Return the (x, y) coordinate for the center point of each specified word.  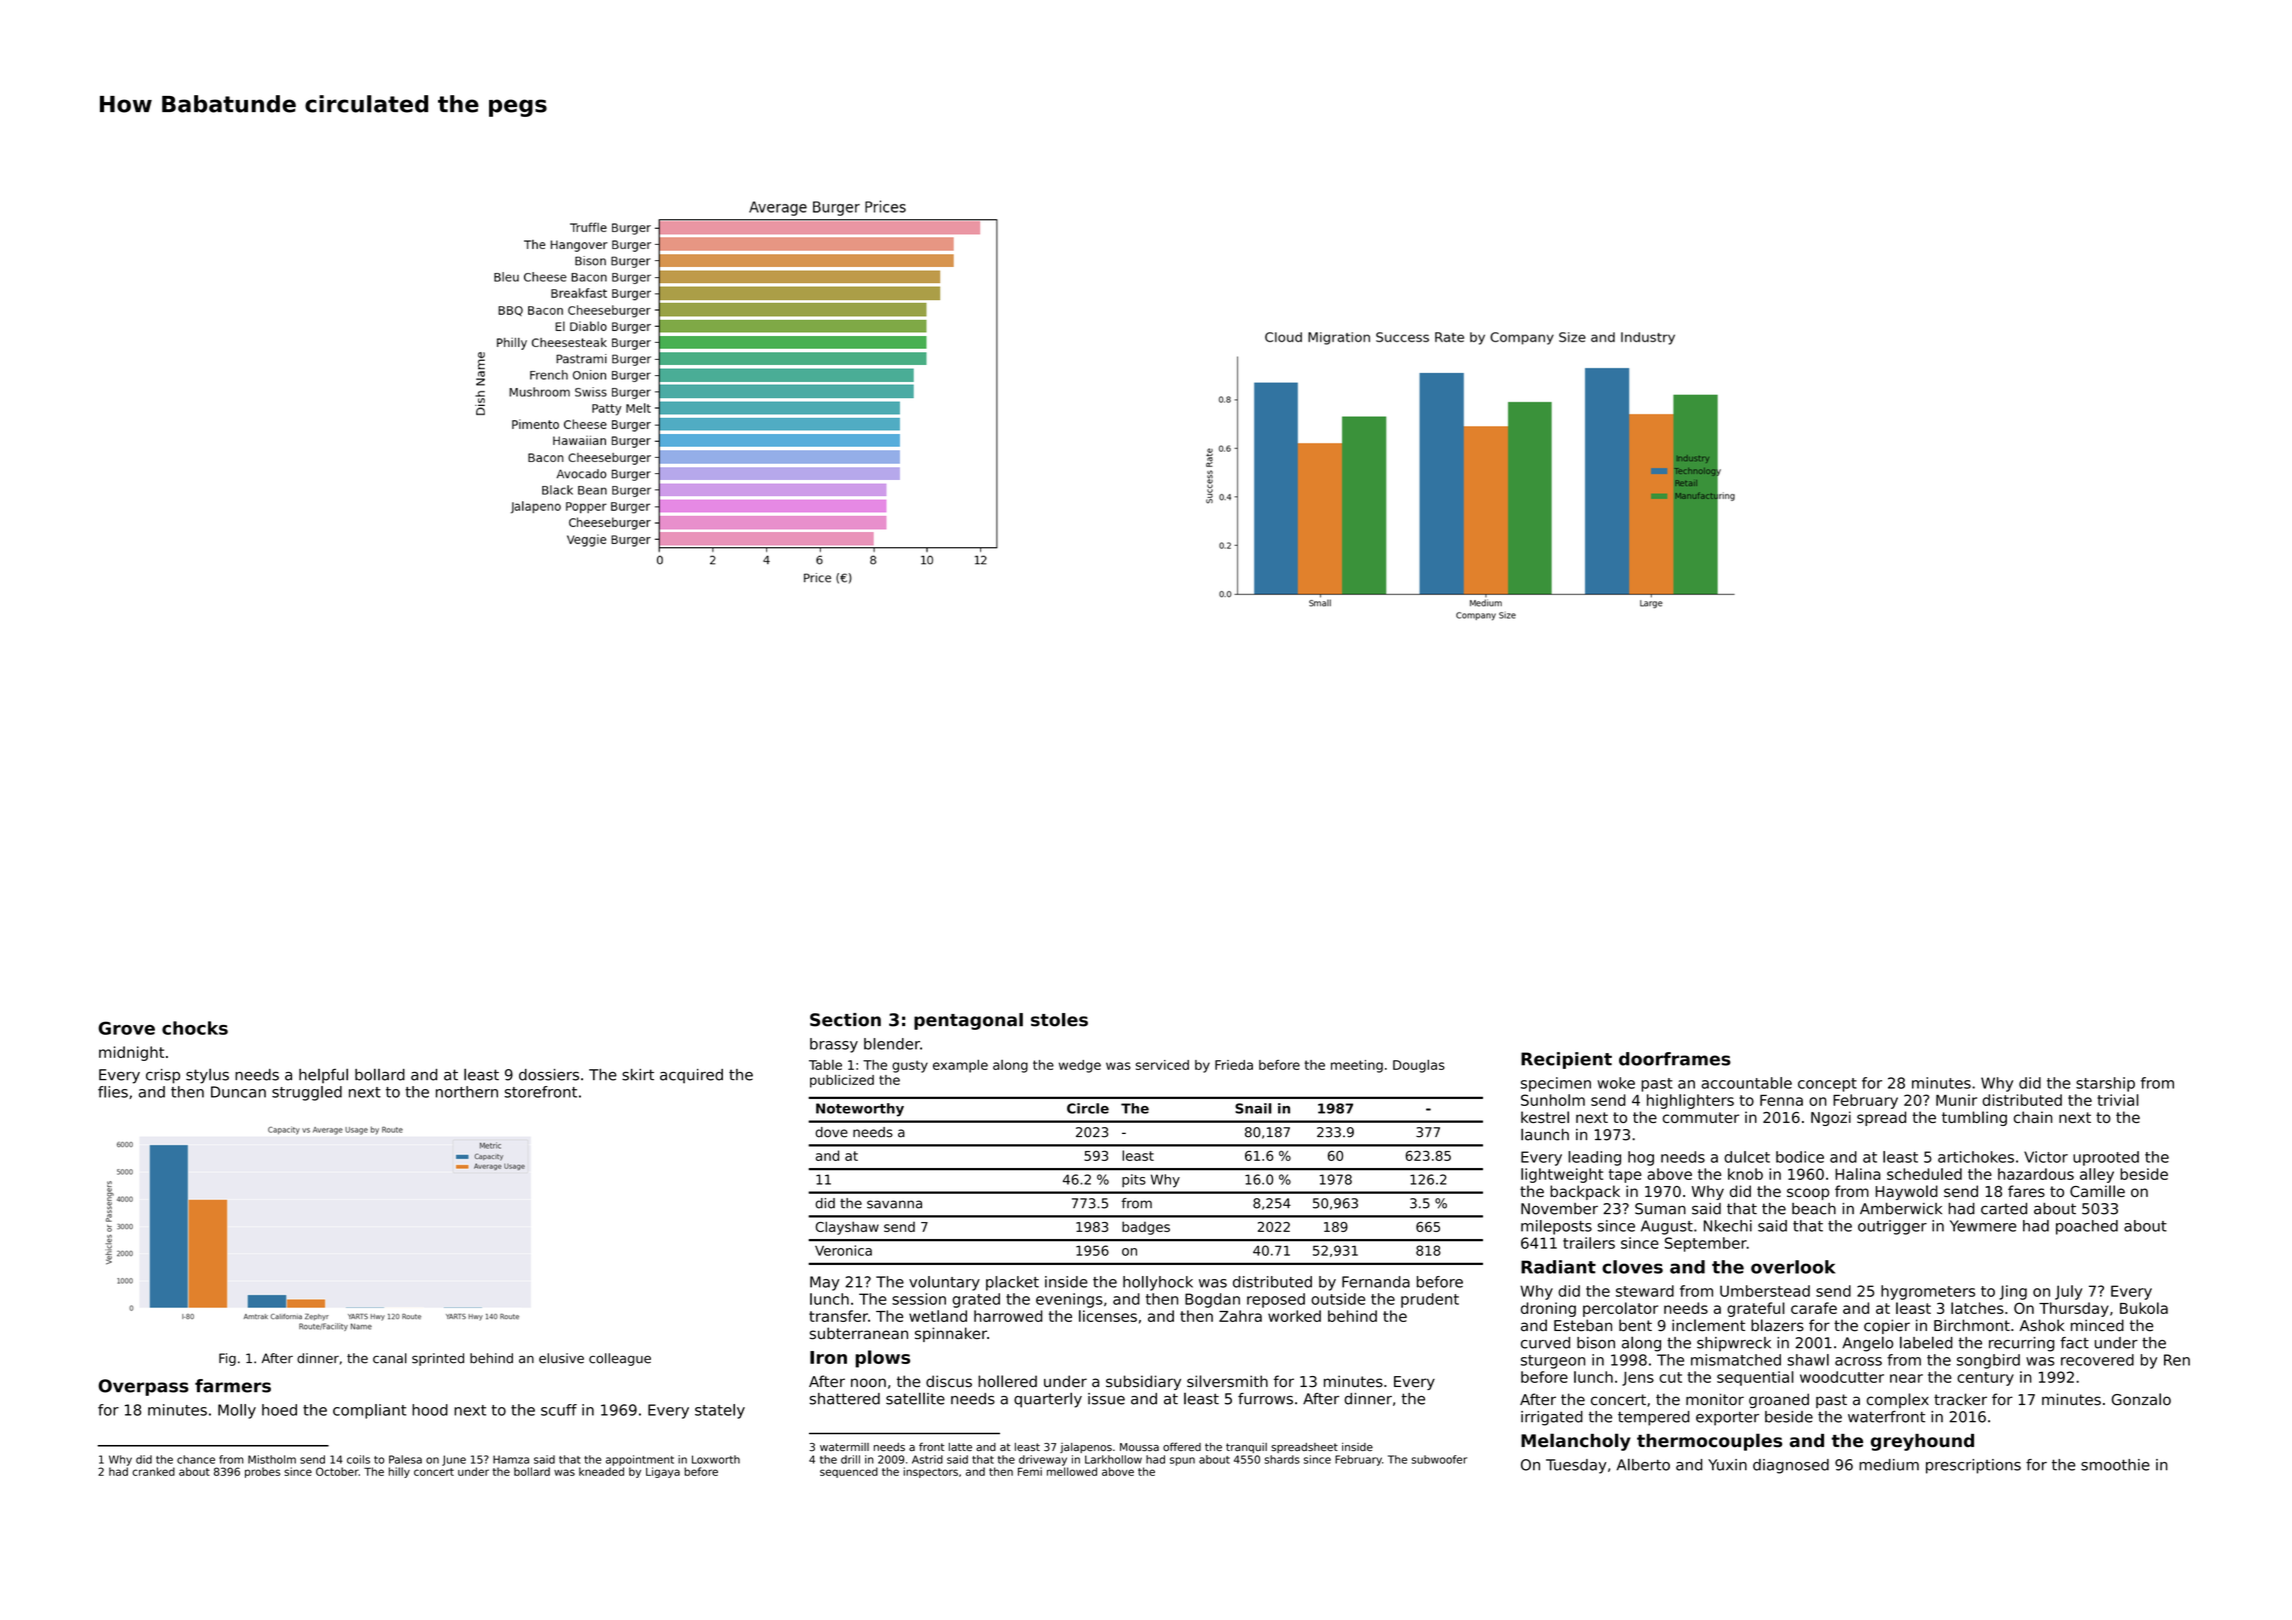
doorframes (1675, 1059)
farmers (233, 1386)
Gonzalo (2141, 1399)
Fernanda (1376, 1282)
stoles (1059, 1020)
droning (1548, 1309)
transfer (838, 1316)
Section (845, 1020)
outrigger (1892, 1227)
